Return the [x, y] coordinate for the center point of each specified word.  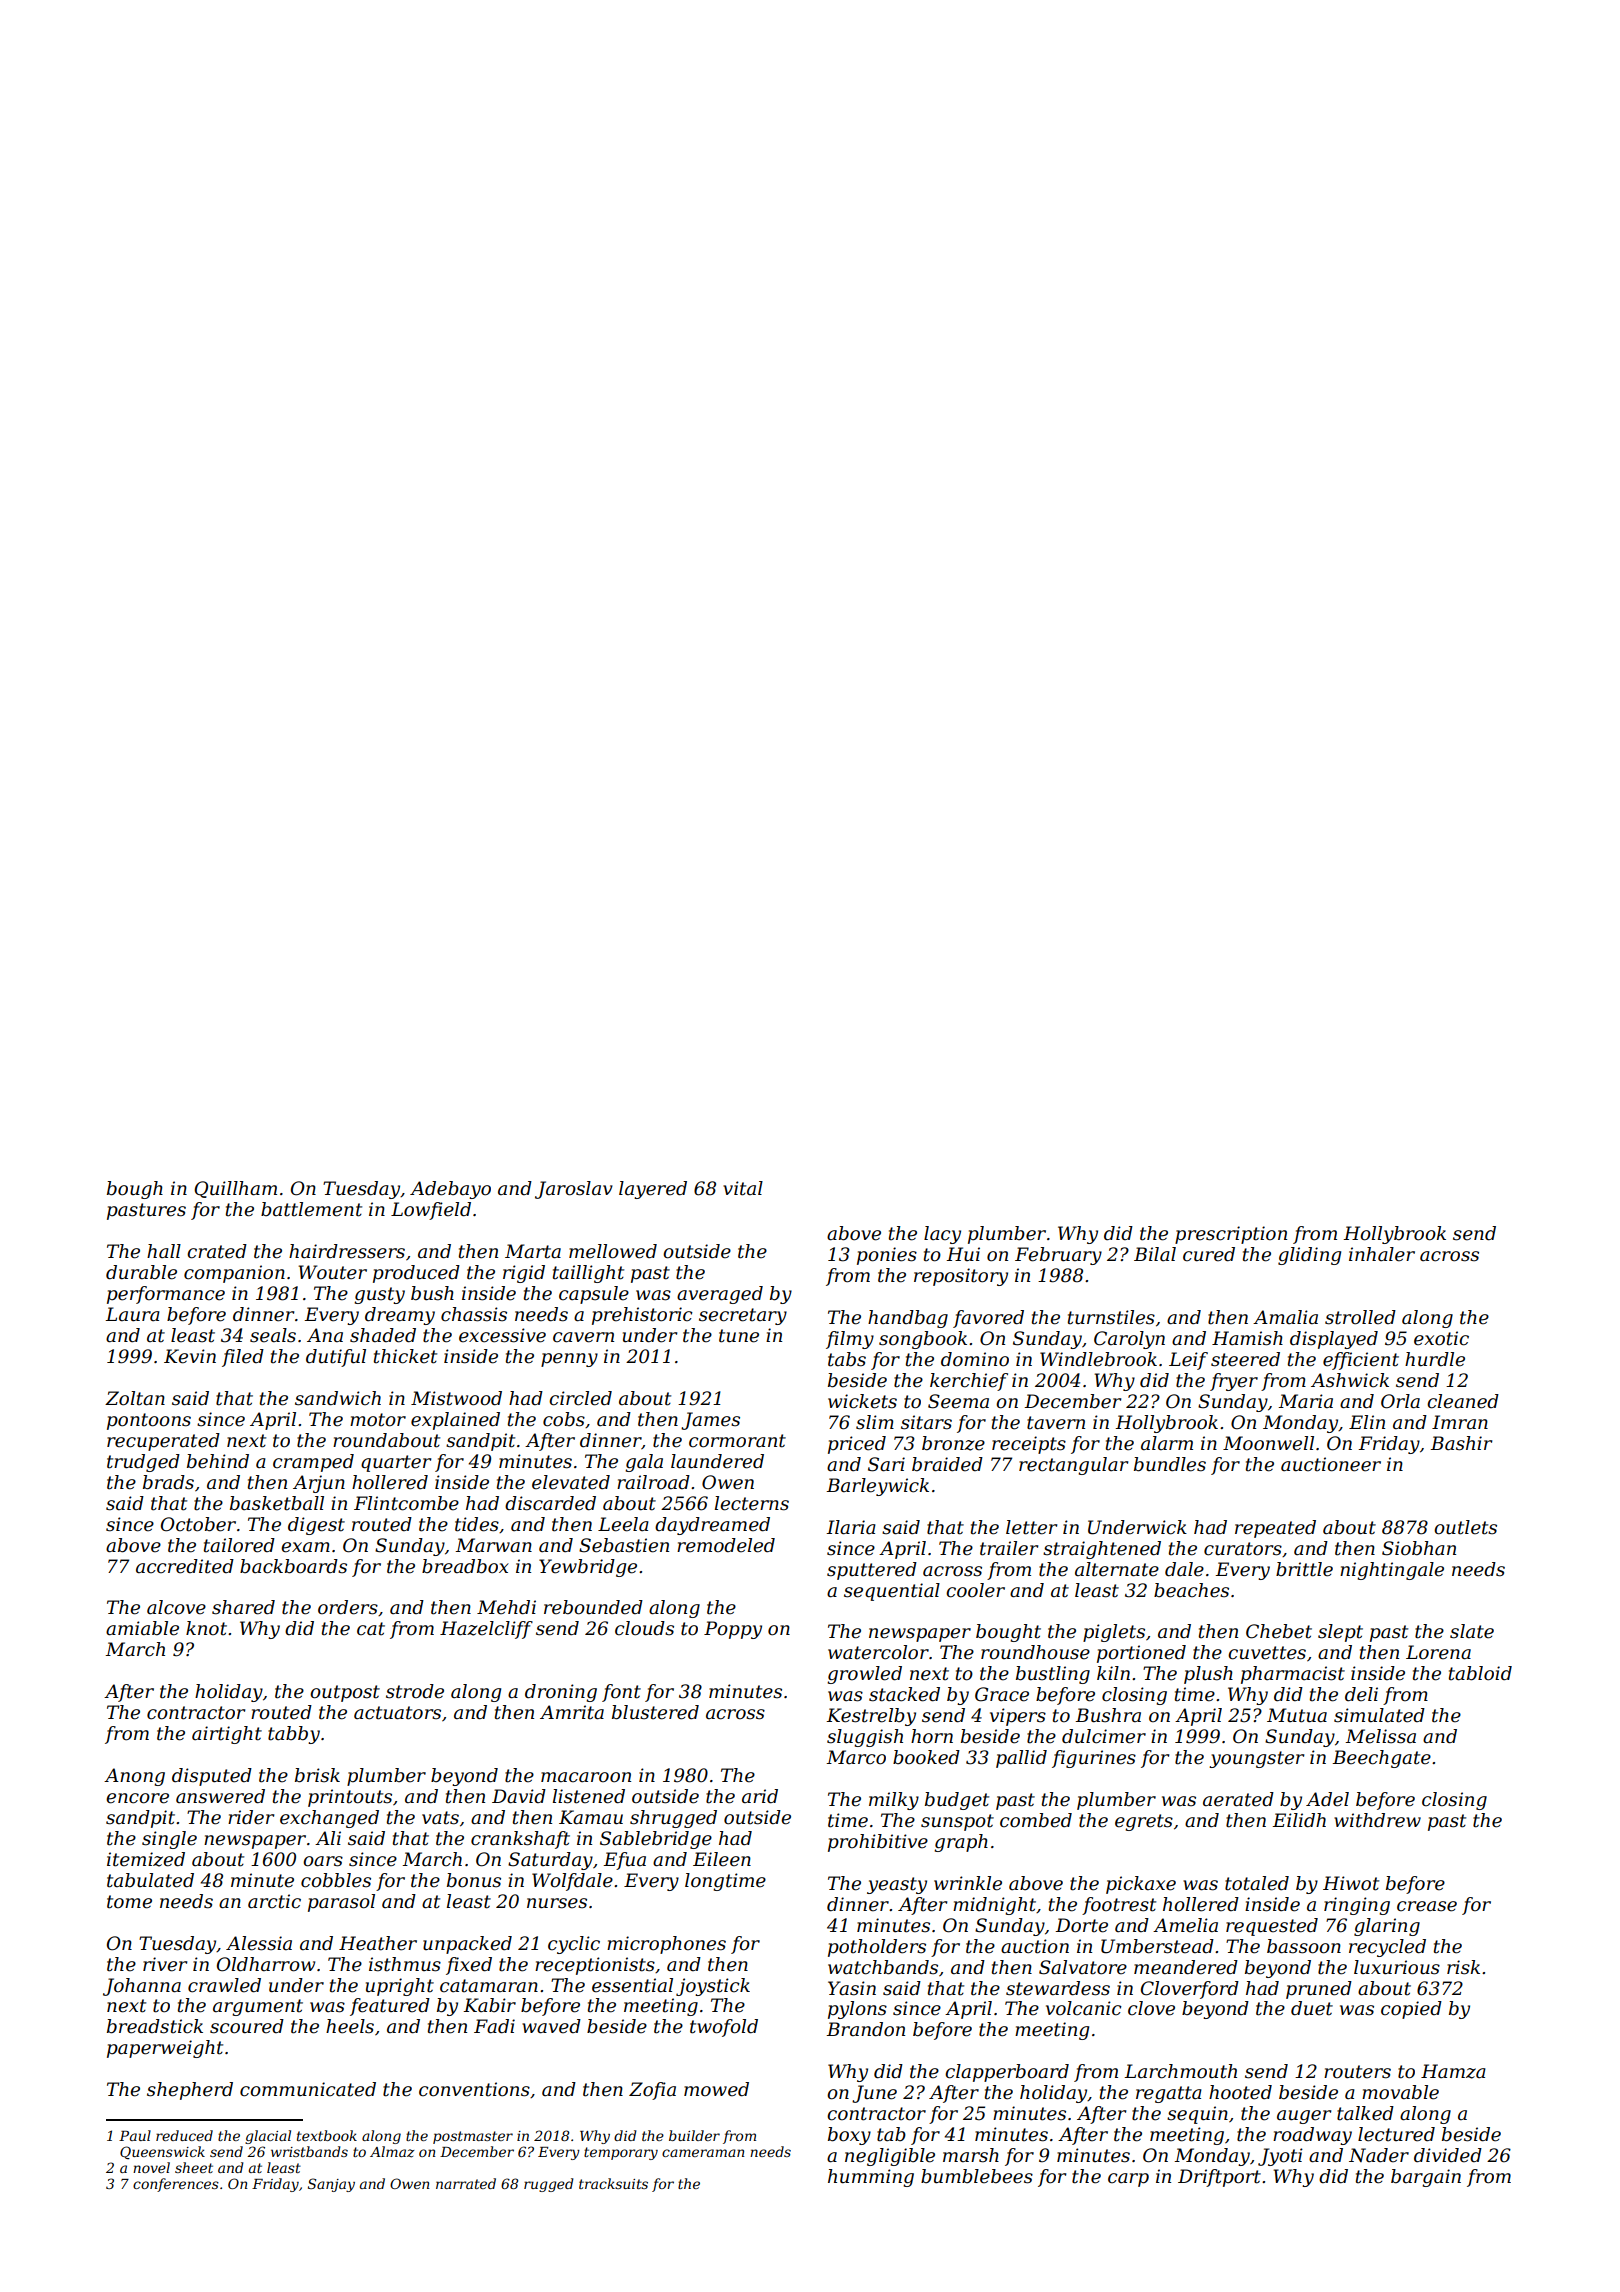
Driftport [1219, 2178]
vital [743, 1188]
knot [206, 1628]
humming [871, 2178]
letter [1031, 1527]
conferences [176, 2185]
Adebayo [450, 1190]
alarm [1167, 1443]
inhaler [1382, 1254]
